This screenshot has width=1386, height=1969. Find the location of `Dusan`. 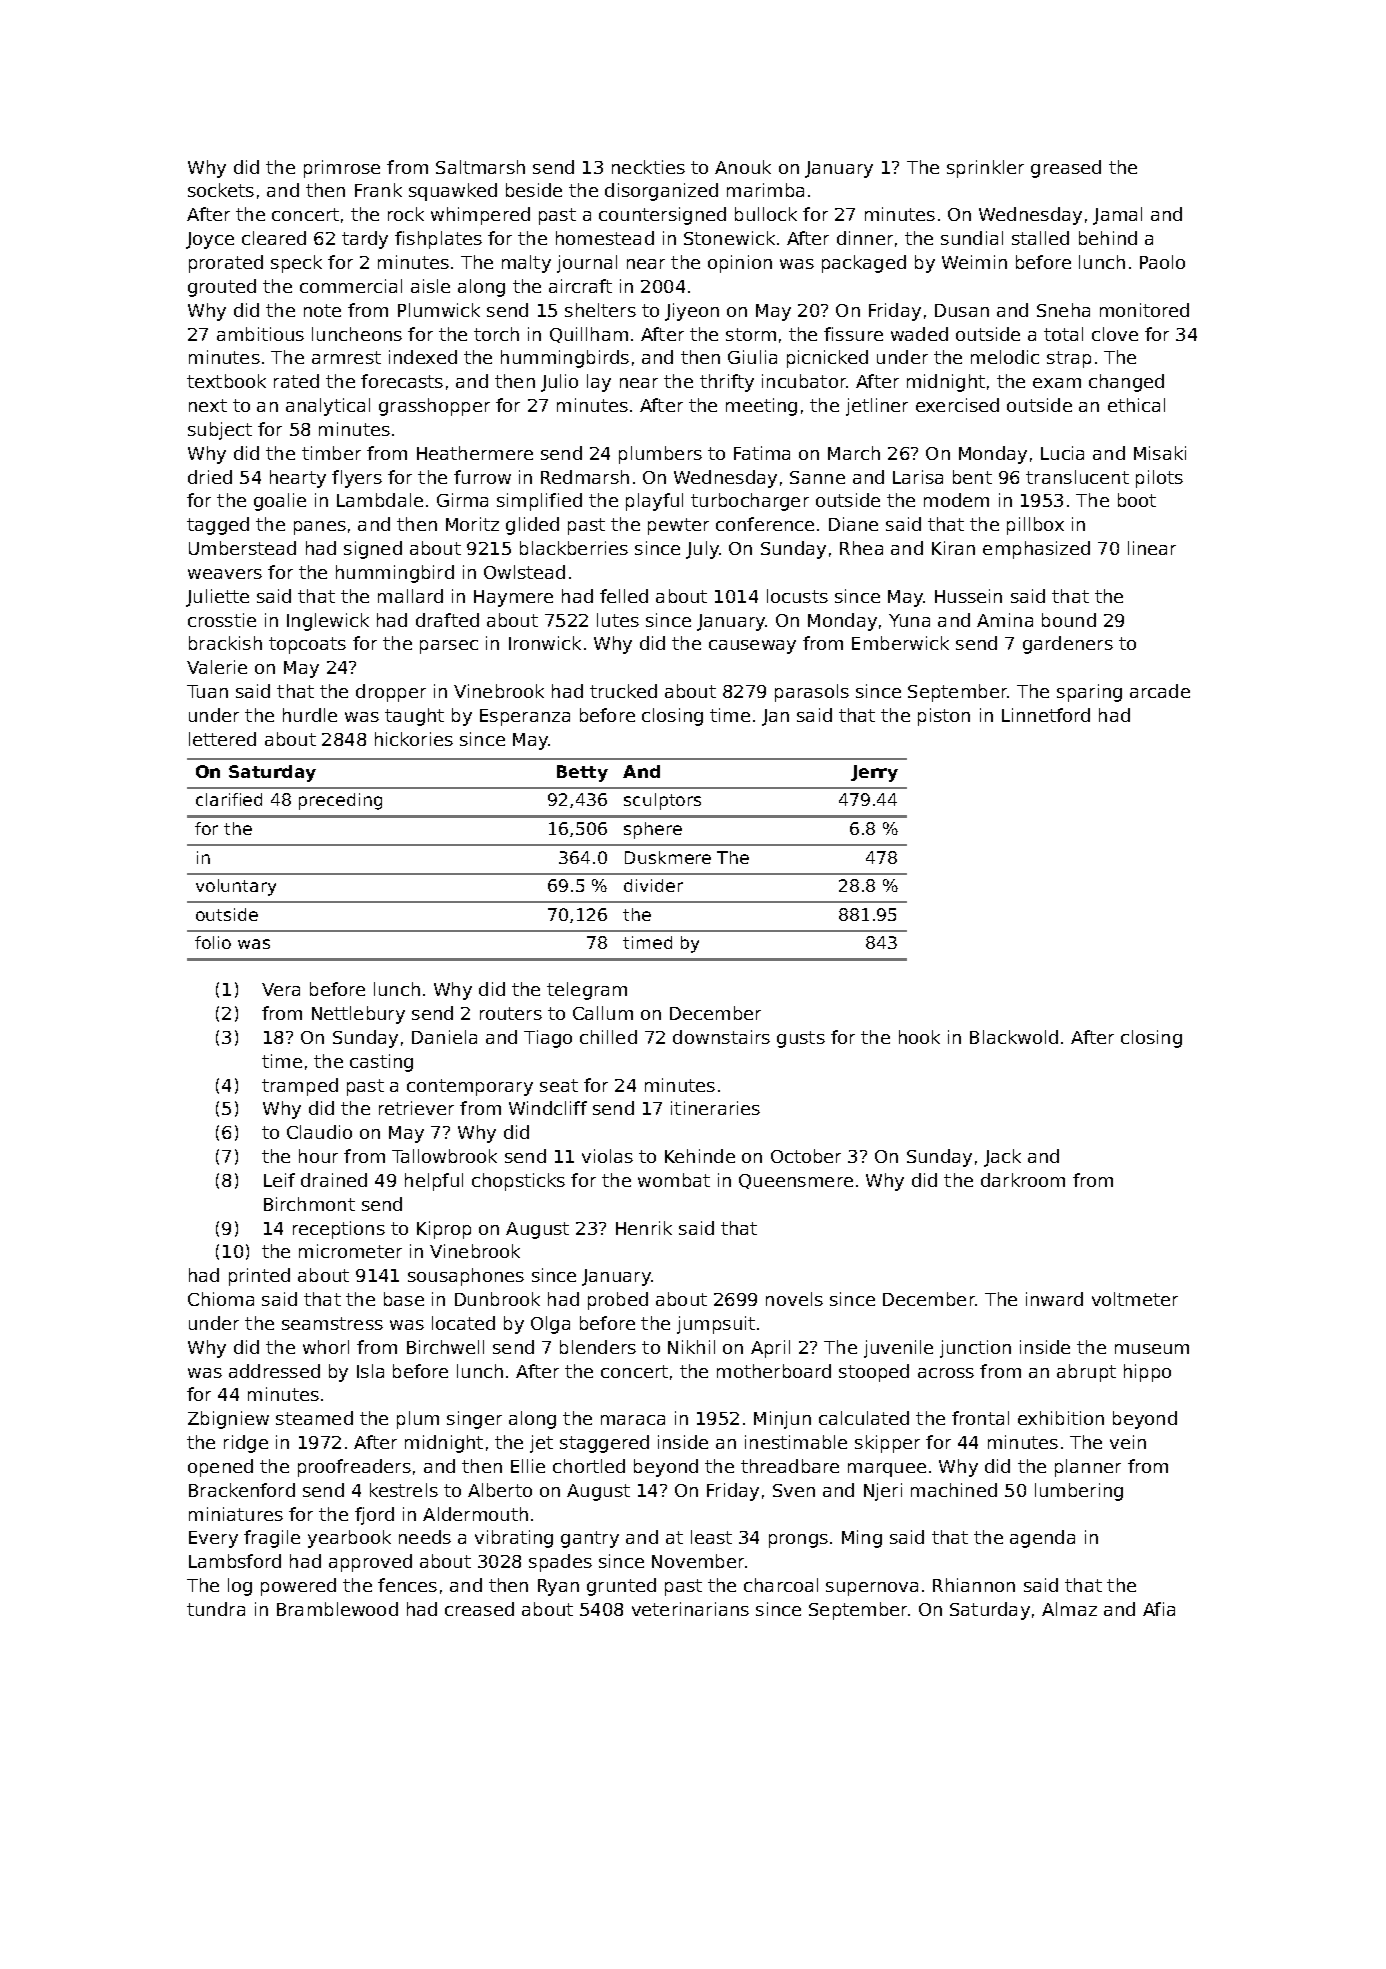

Dusan is located at coordinates (962, 310).
